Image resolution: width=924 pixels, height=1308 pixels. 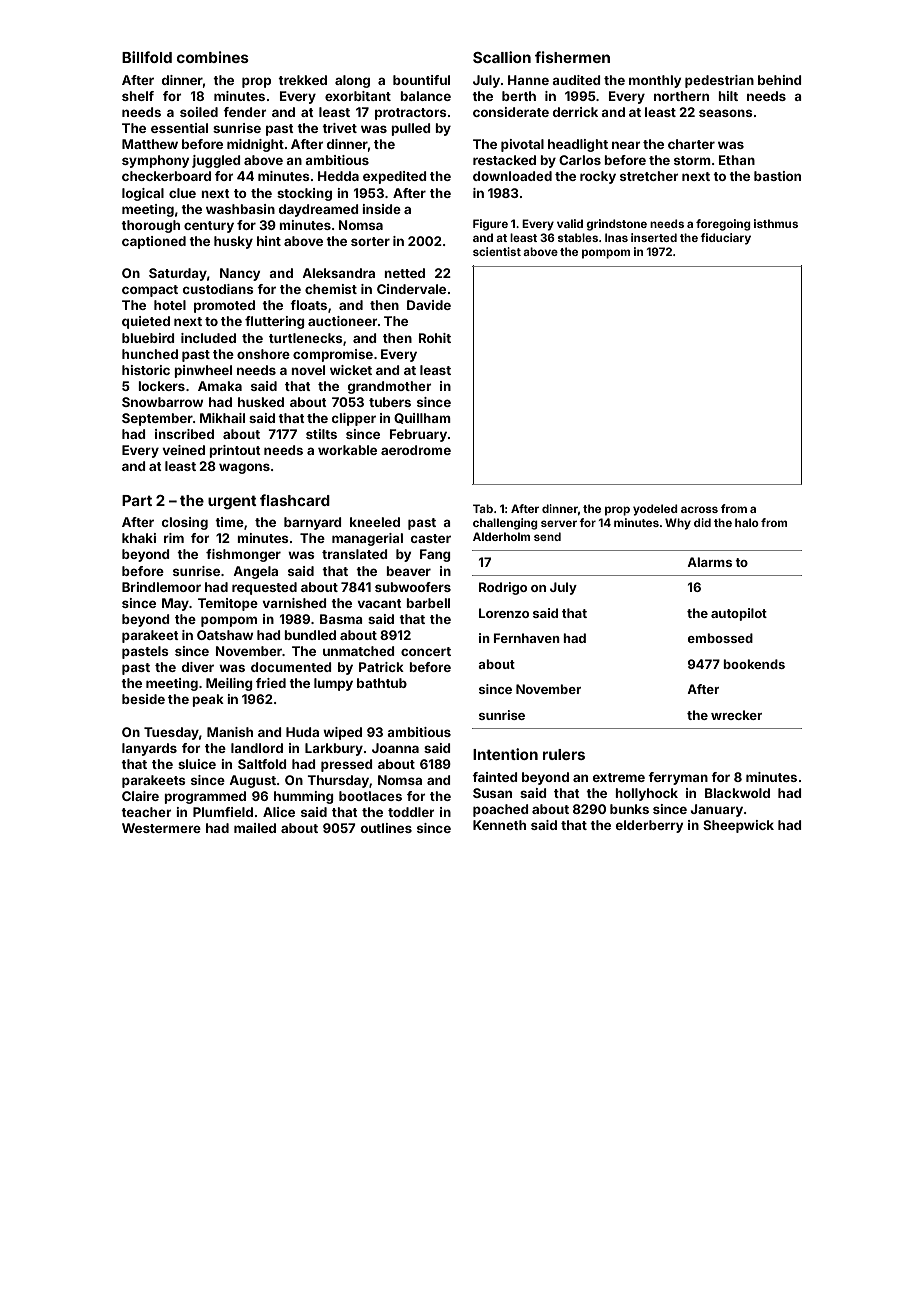 What do you see at coordinates (154, 242) in the screenshot?
I see `captioned` at bounding box center [154, 242].
